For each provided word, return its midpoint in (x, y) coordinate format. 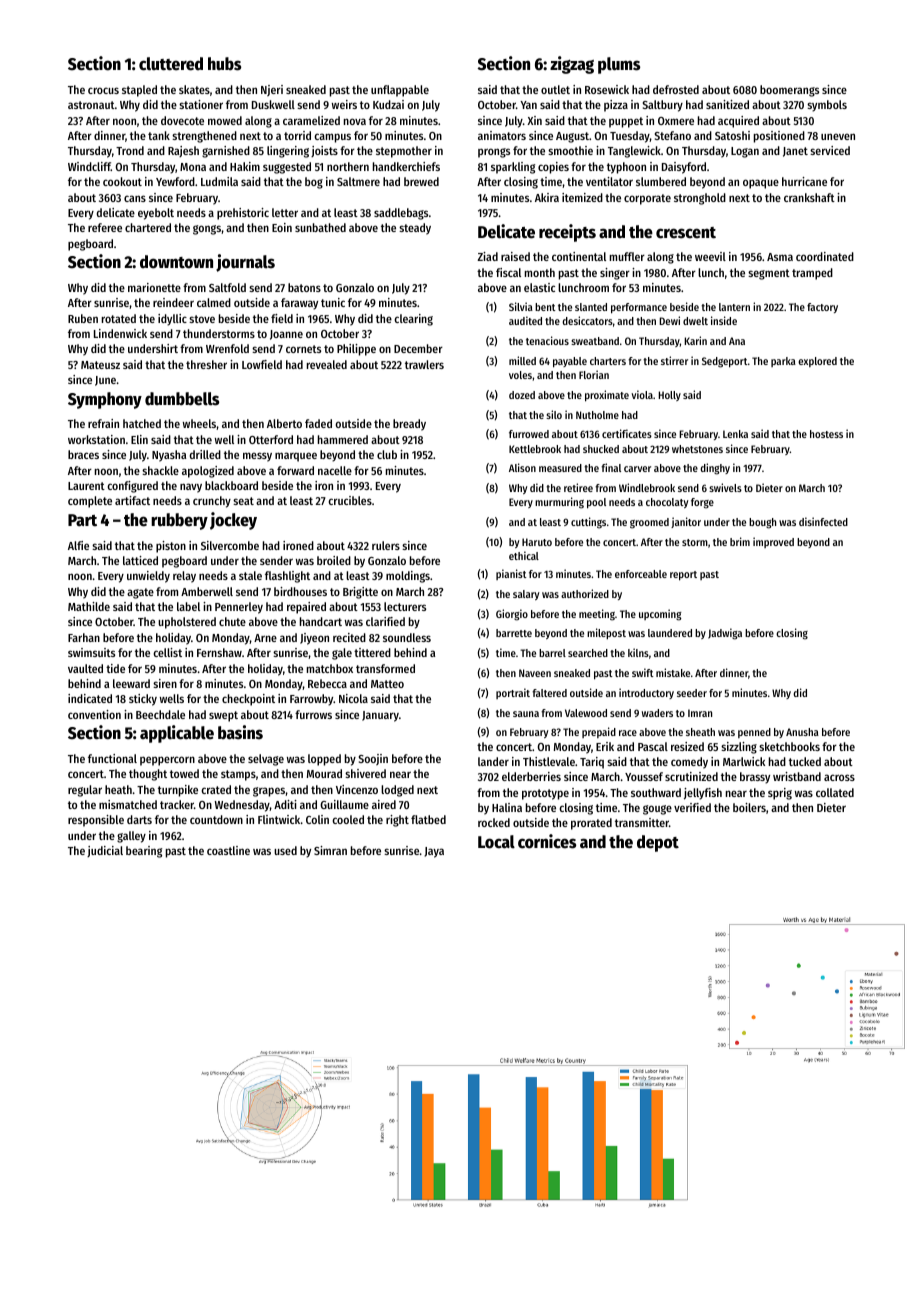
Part (82, 520)
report (683, 576)
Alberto (284, 423)
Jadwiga (725, 634)
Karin (695, 340)
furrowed (529, 434)
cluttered (171, 64)
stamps (238, 775)
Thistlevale (549, 761)
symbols (827, 106)
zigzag (572, 65)
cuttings (588, 523)
